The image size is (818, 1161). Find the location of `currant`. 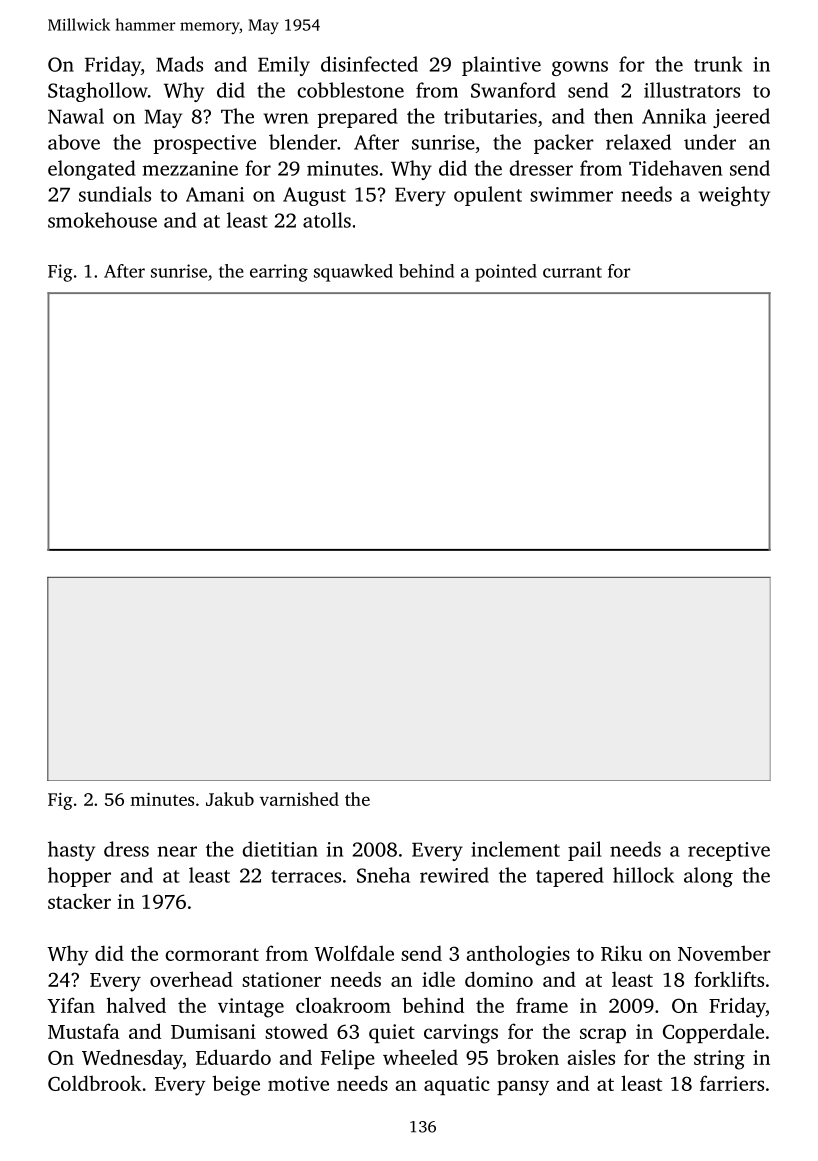

currant is located at coordinates (572, 272).
